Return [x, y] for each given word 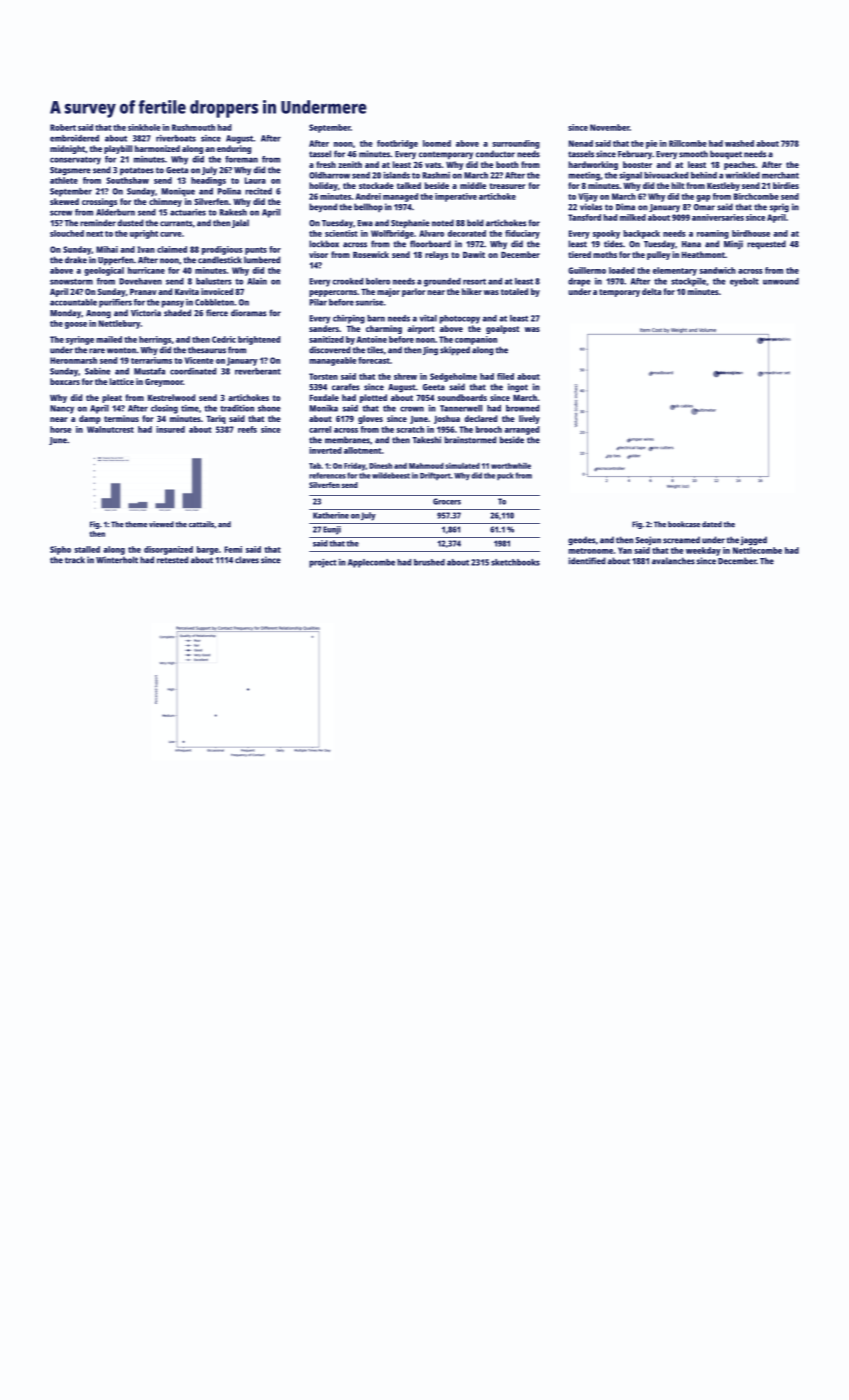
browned [523, 408]
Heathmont [703, 254]
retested [172, 560]
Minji [733, 245]
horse [60, 429]
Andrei [368, 196]
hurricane [146, 270]
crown [412, 409]
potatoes [137, 171]
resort [474, 281]
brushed [429, 562]
